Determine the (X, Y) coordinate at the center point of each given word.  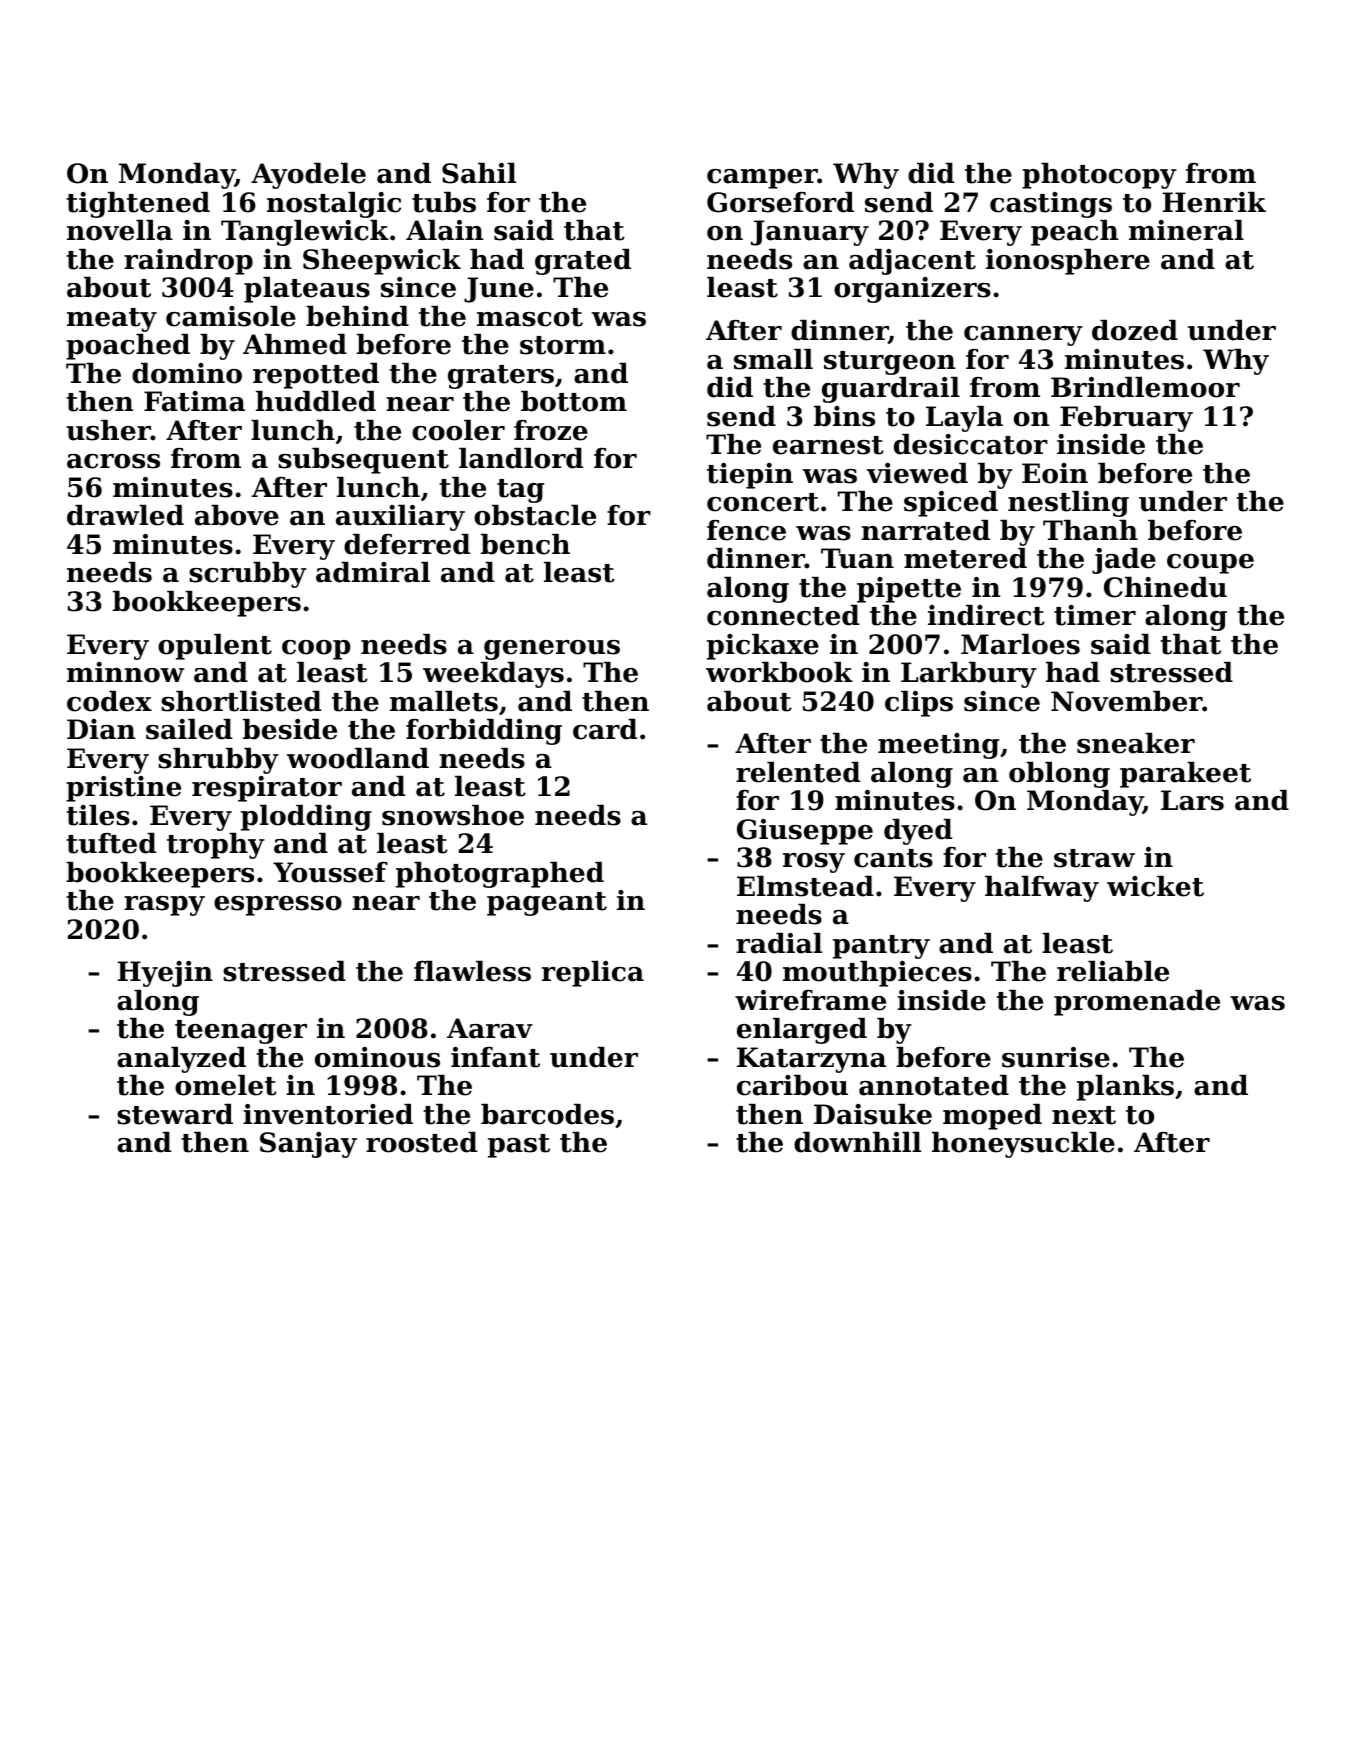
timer (1095, 615)
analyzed (181, 1060)
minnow (125, 672)
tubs (444, 202)
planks (1125, 1088)
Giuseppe (805, 832)
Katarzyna (811, 1060)
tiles (98, 815)
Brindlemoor (1145, 387)
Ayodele (308, 176)
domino (187, 373)
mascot (530, 317)
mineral (1186, 230)
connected (783, 615)
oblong (1059, 775)
